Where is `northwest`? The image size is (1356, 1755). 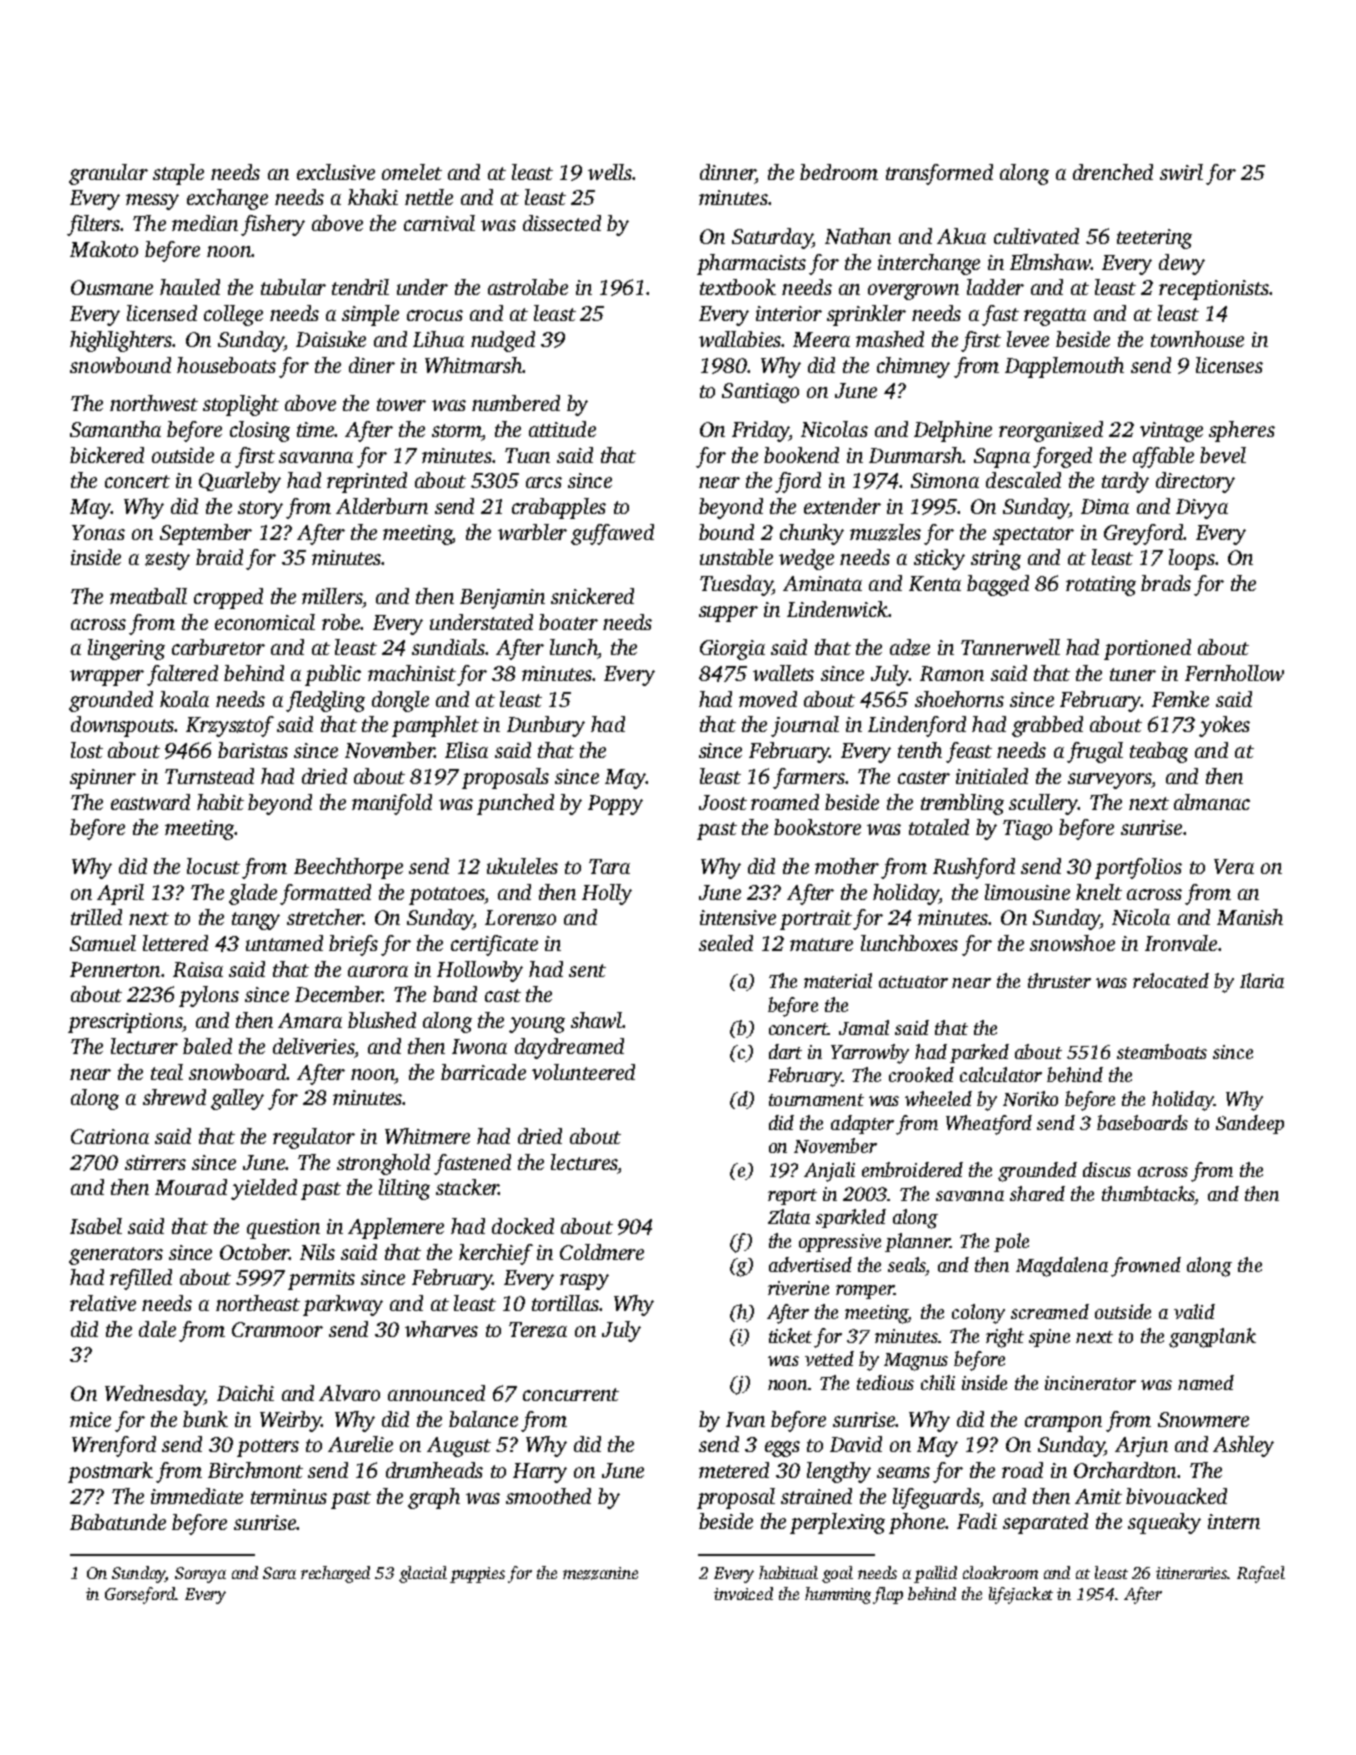 northwest is located at coordinates (154, 403).
